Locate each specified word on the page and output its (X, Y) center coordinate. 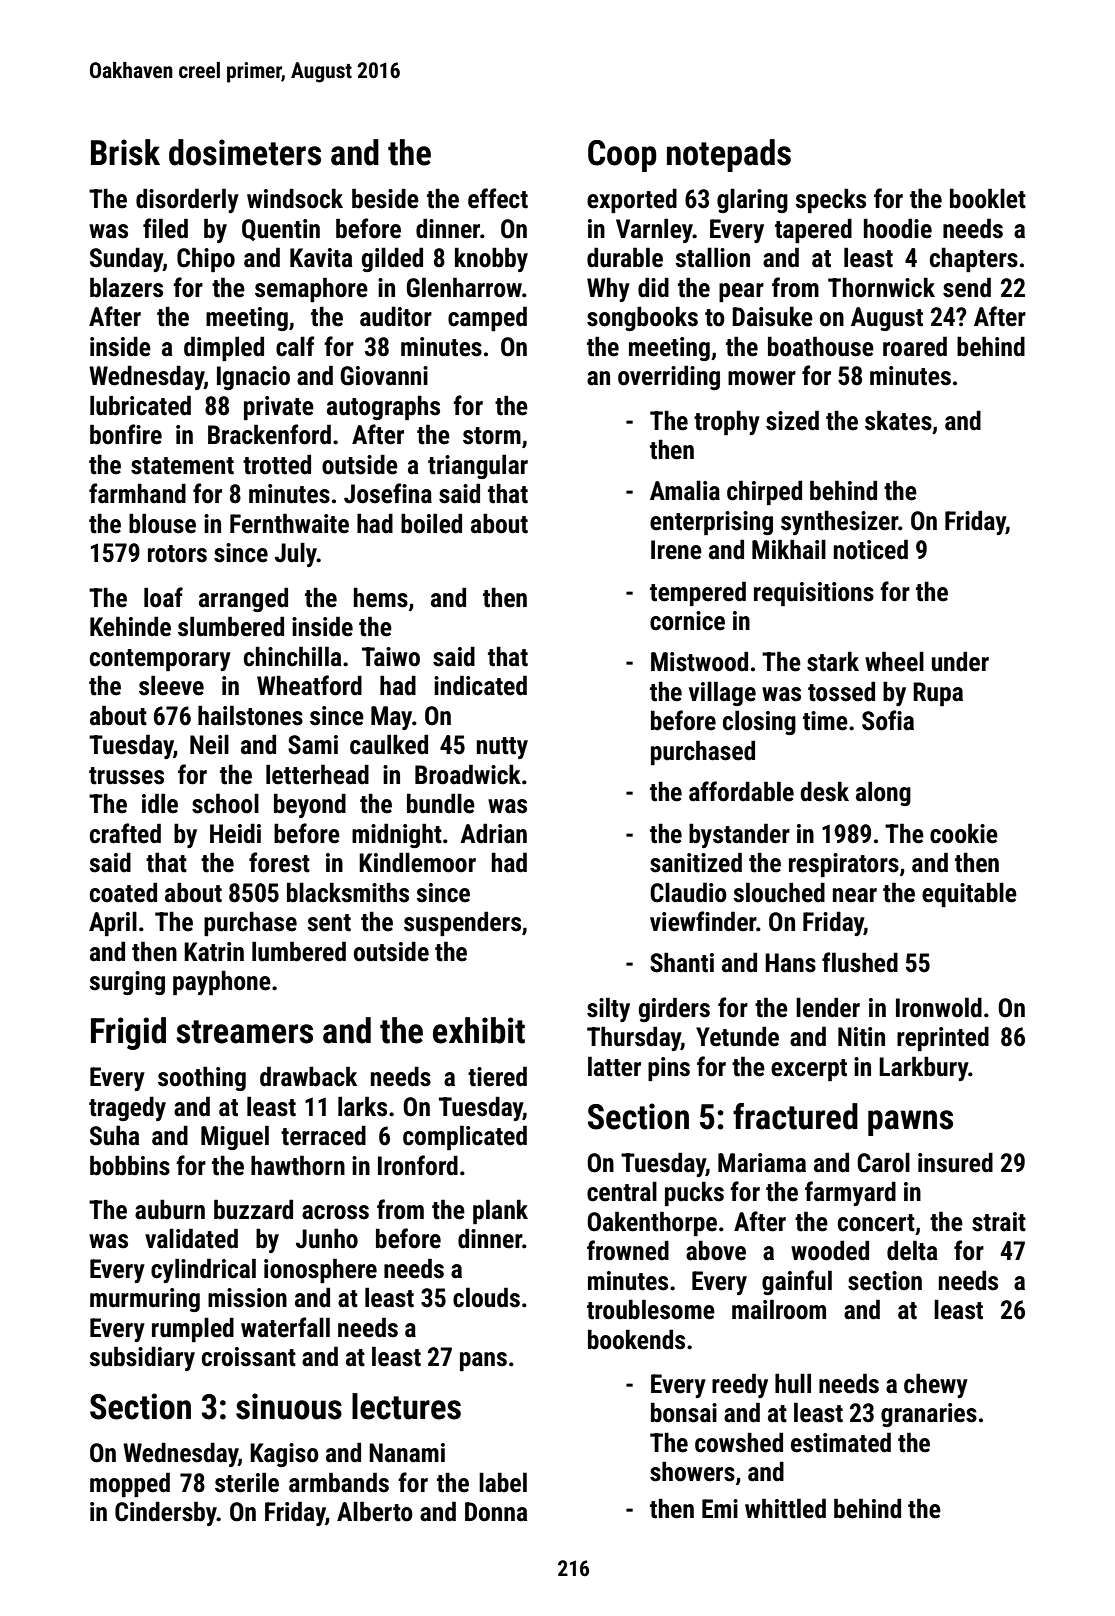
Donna (496, 1512)
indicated (480, 685)
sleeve (171, 685)
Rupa (938, 694)
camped (487, 318)
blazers (126, 287)
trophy (727, 422)
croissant (249, 1357)
